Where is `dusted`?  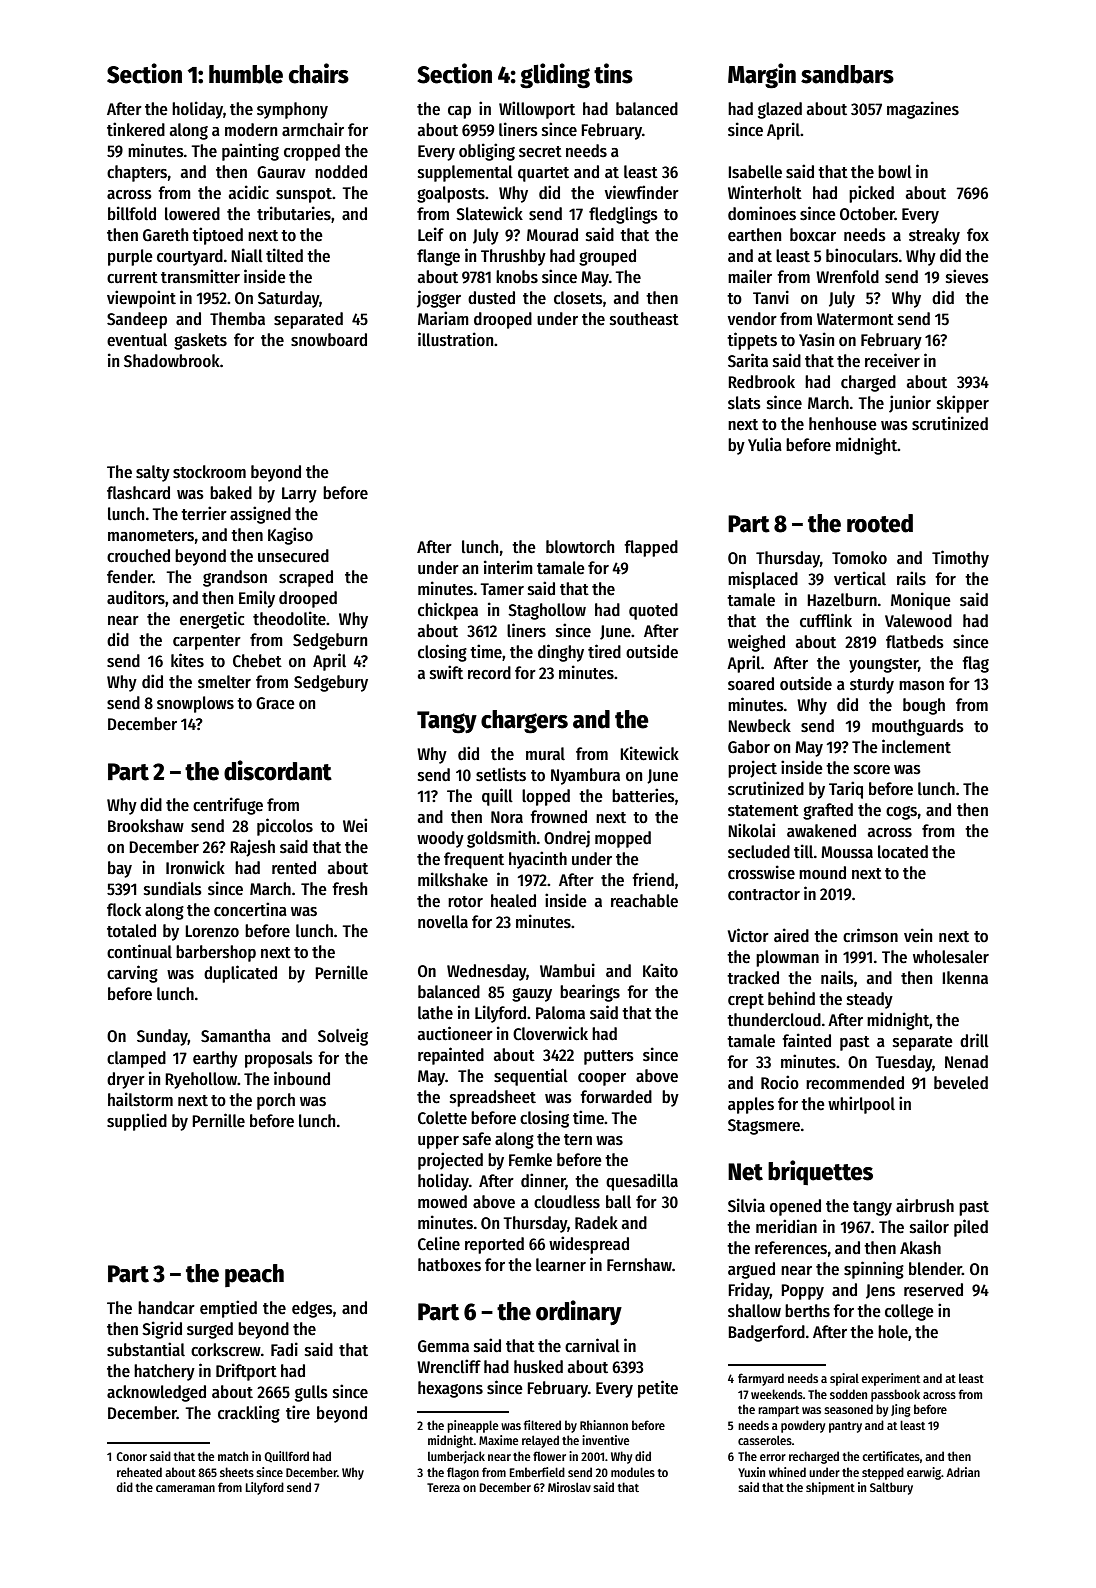 dusted is located at coordinates (491, 298).
